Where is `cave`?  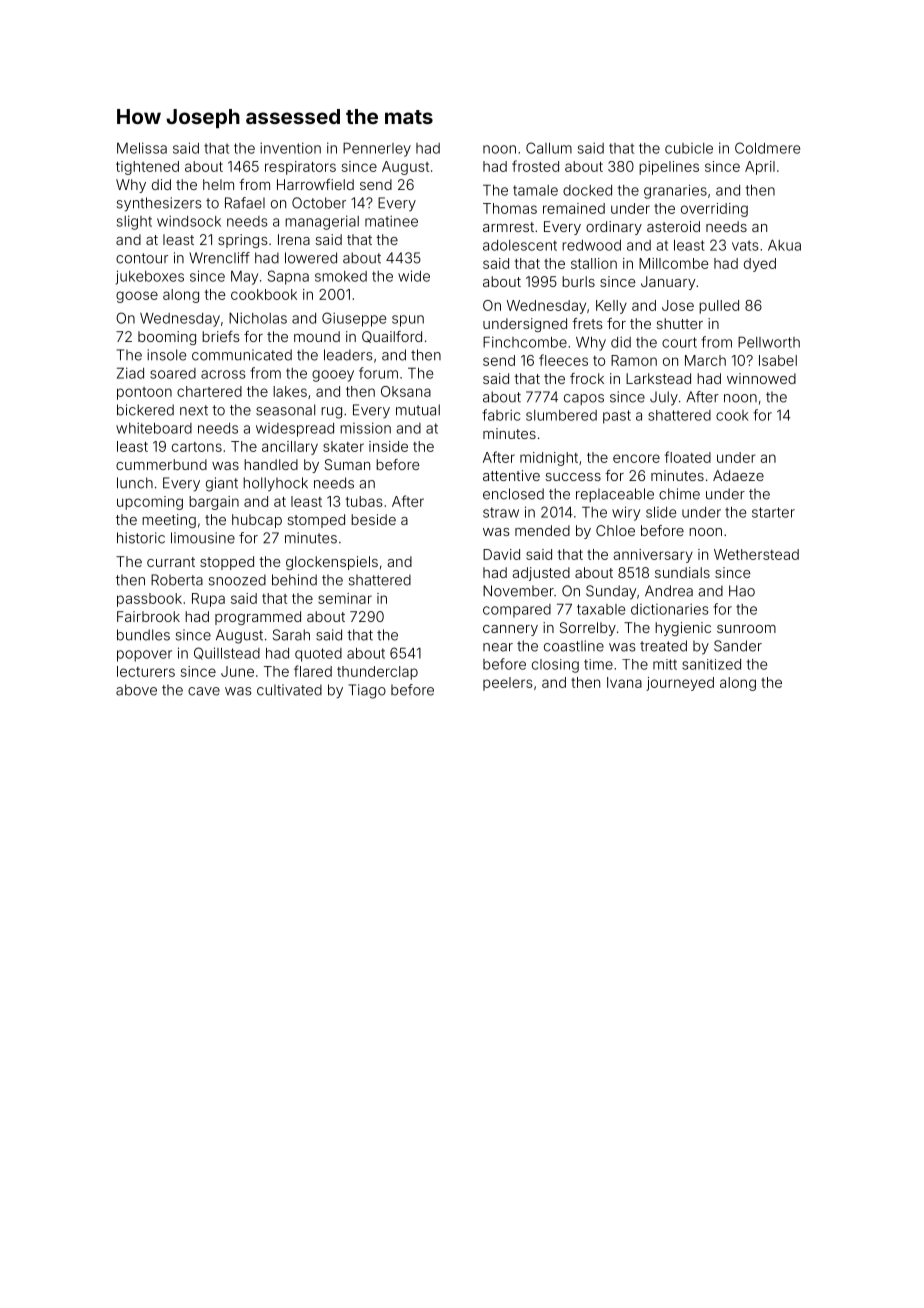
cave is located at coordinates (204, 691).
